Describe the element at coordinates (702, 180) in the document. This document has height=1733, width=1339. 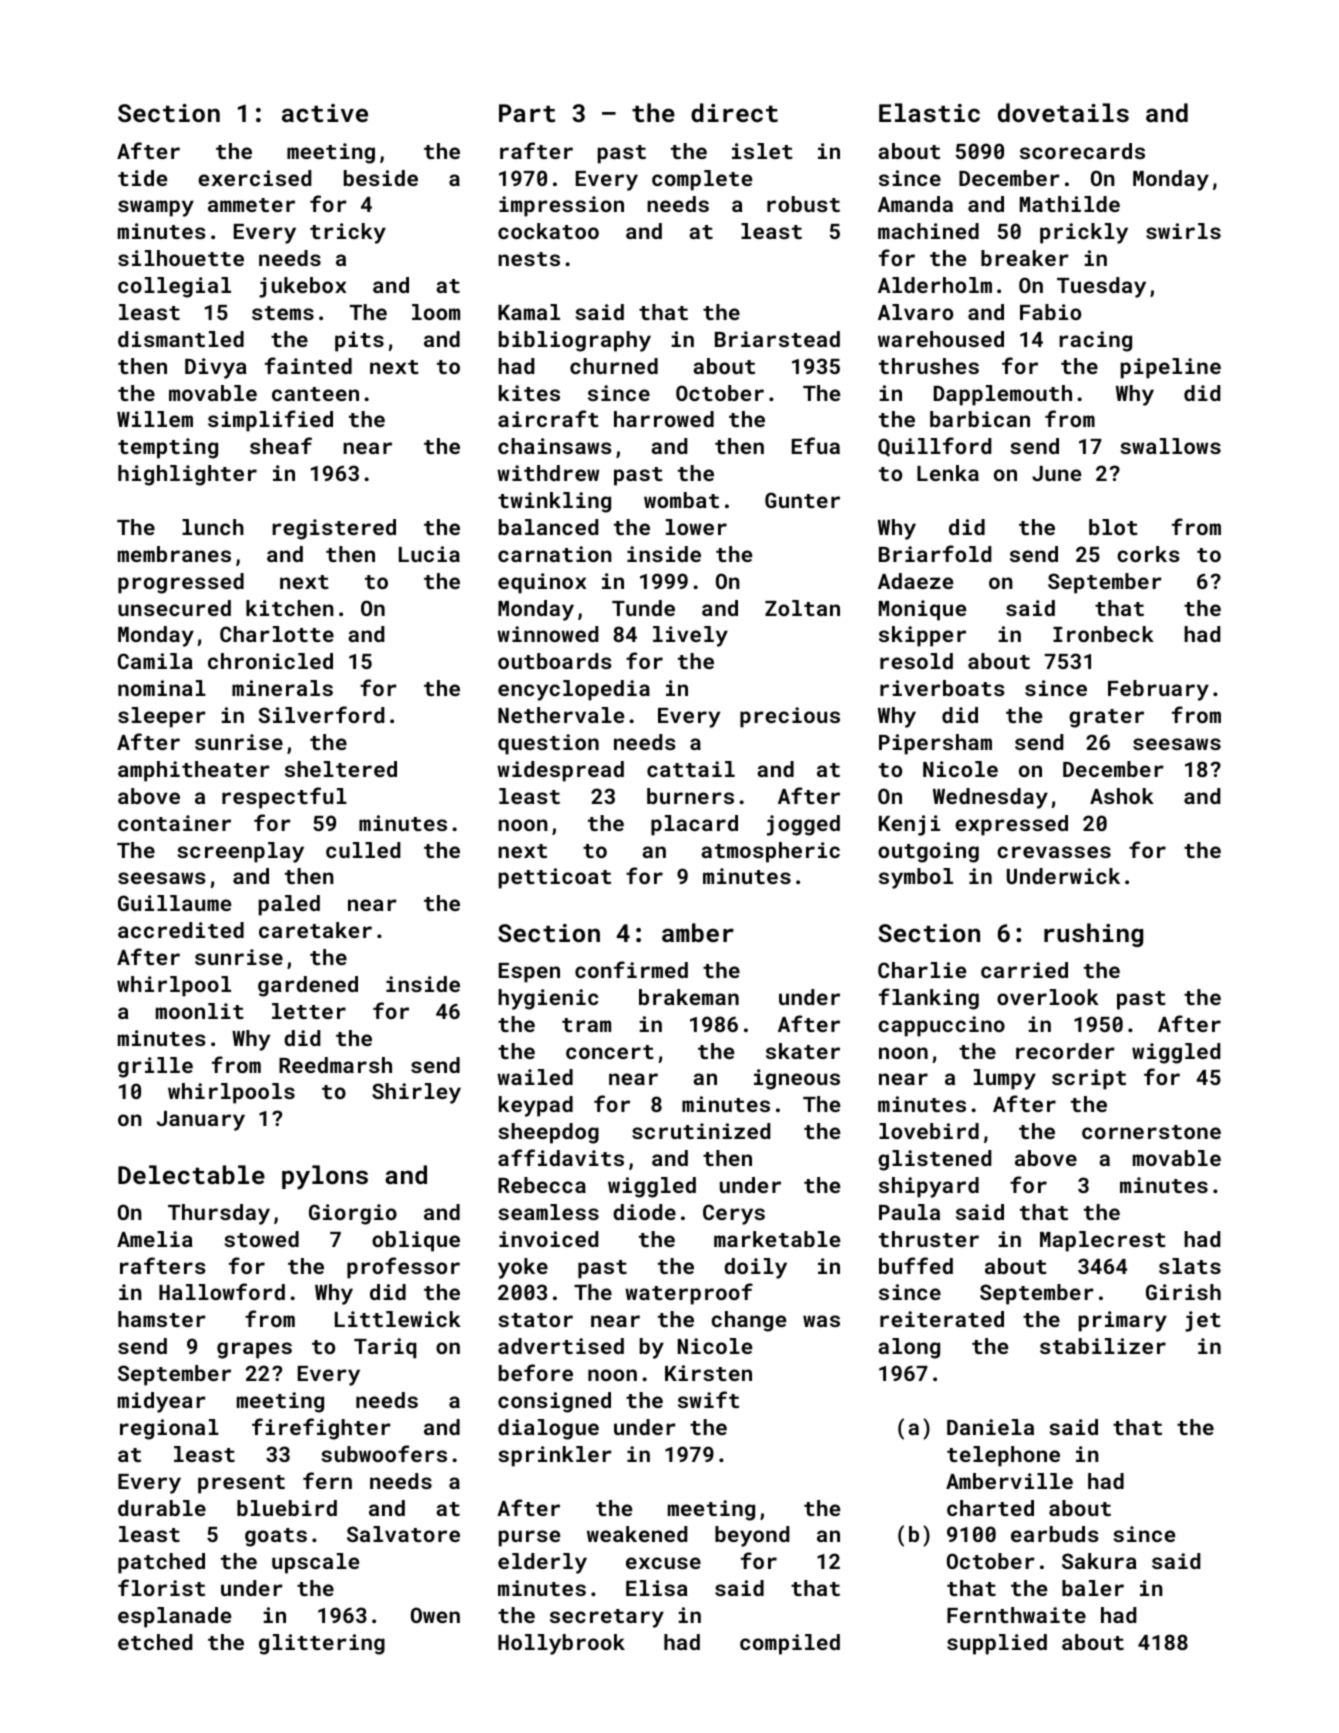
I see `complete` at that location.
